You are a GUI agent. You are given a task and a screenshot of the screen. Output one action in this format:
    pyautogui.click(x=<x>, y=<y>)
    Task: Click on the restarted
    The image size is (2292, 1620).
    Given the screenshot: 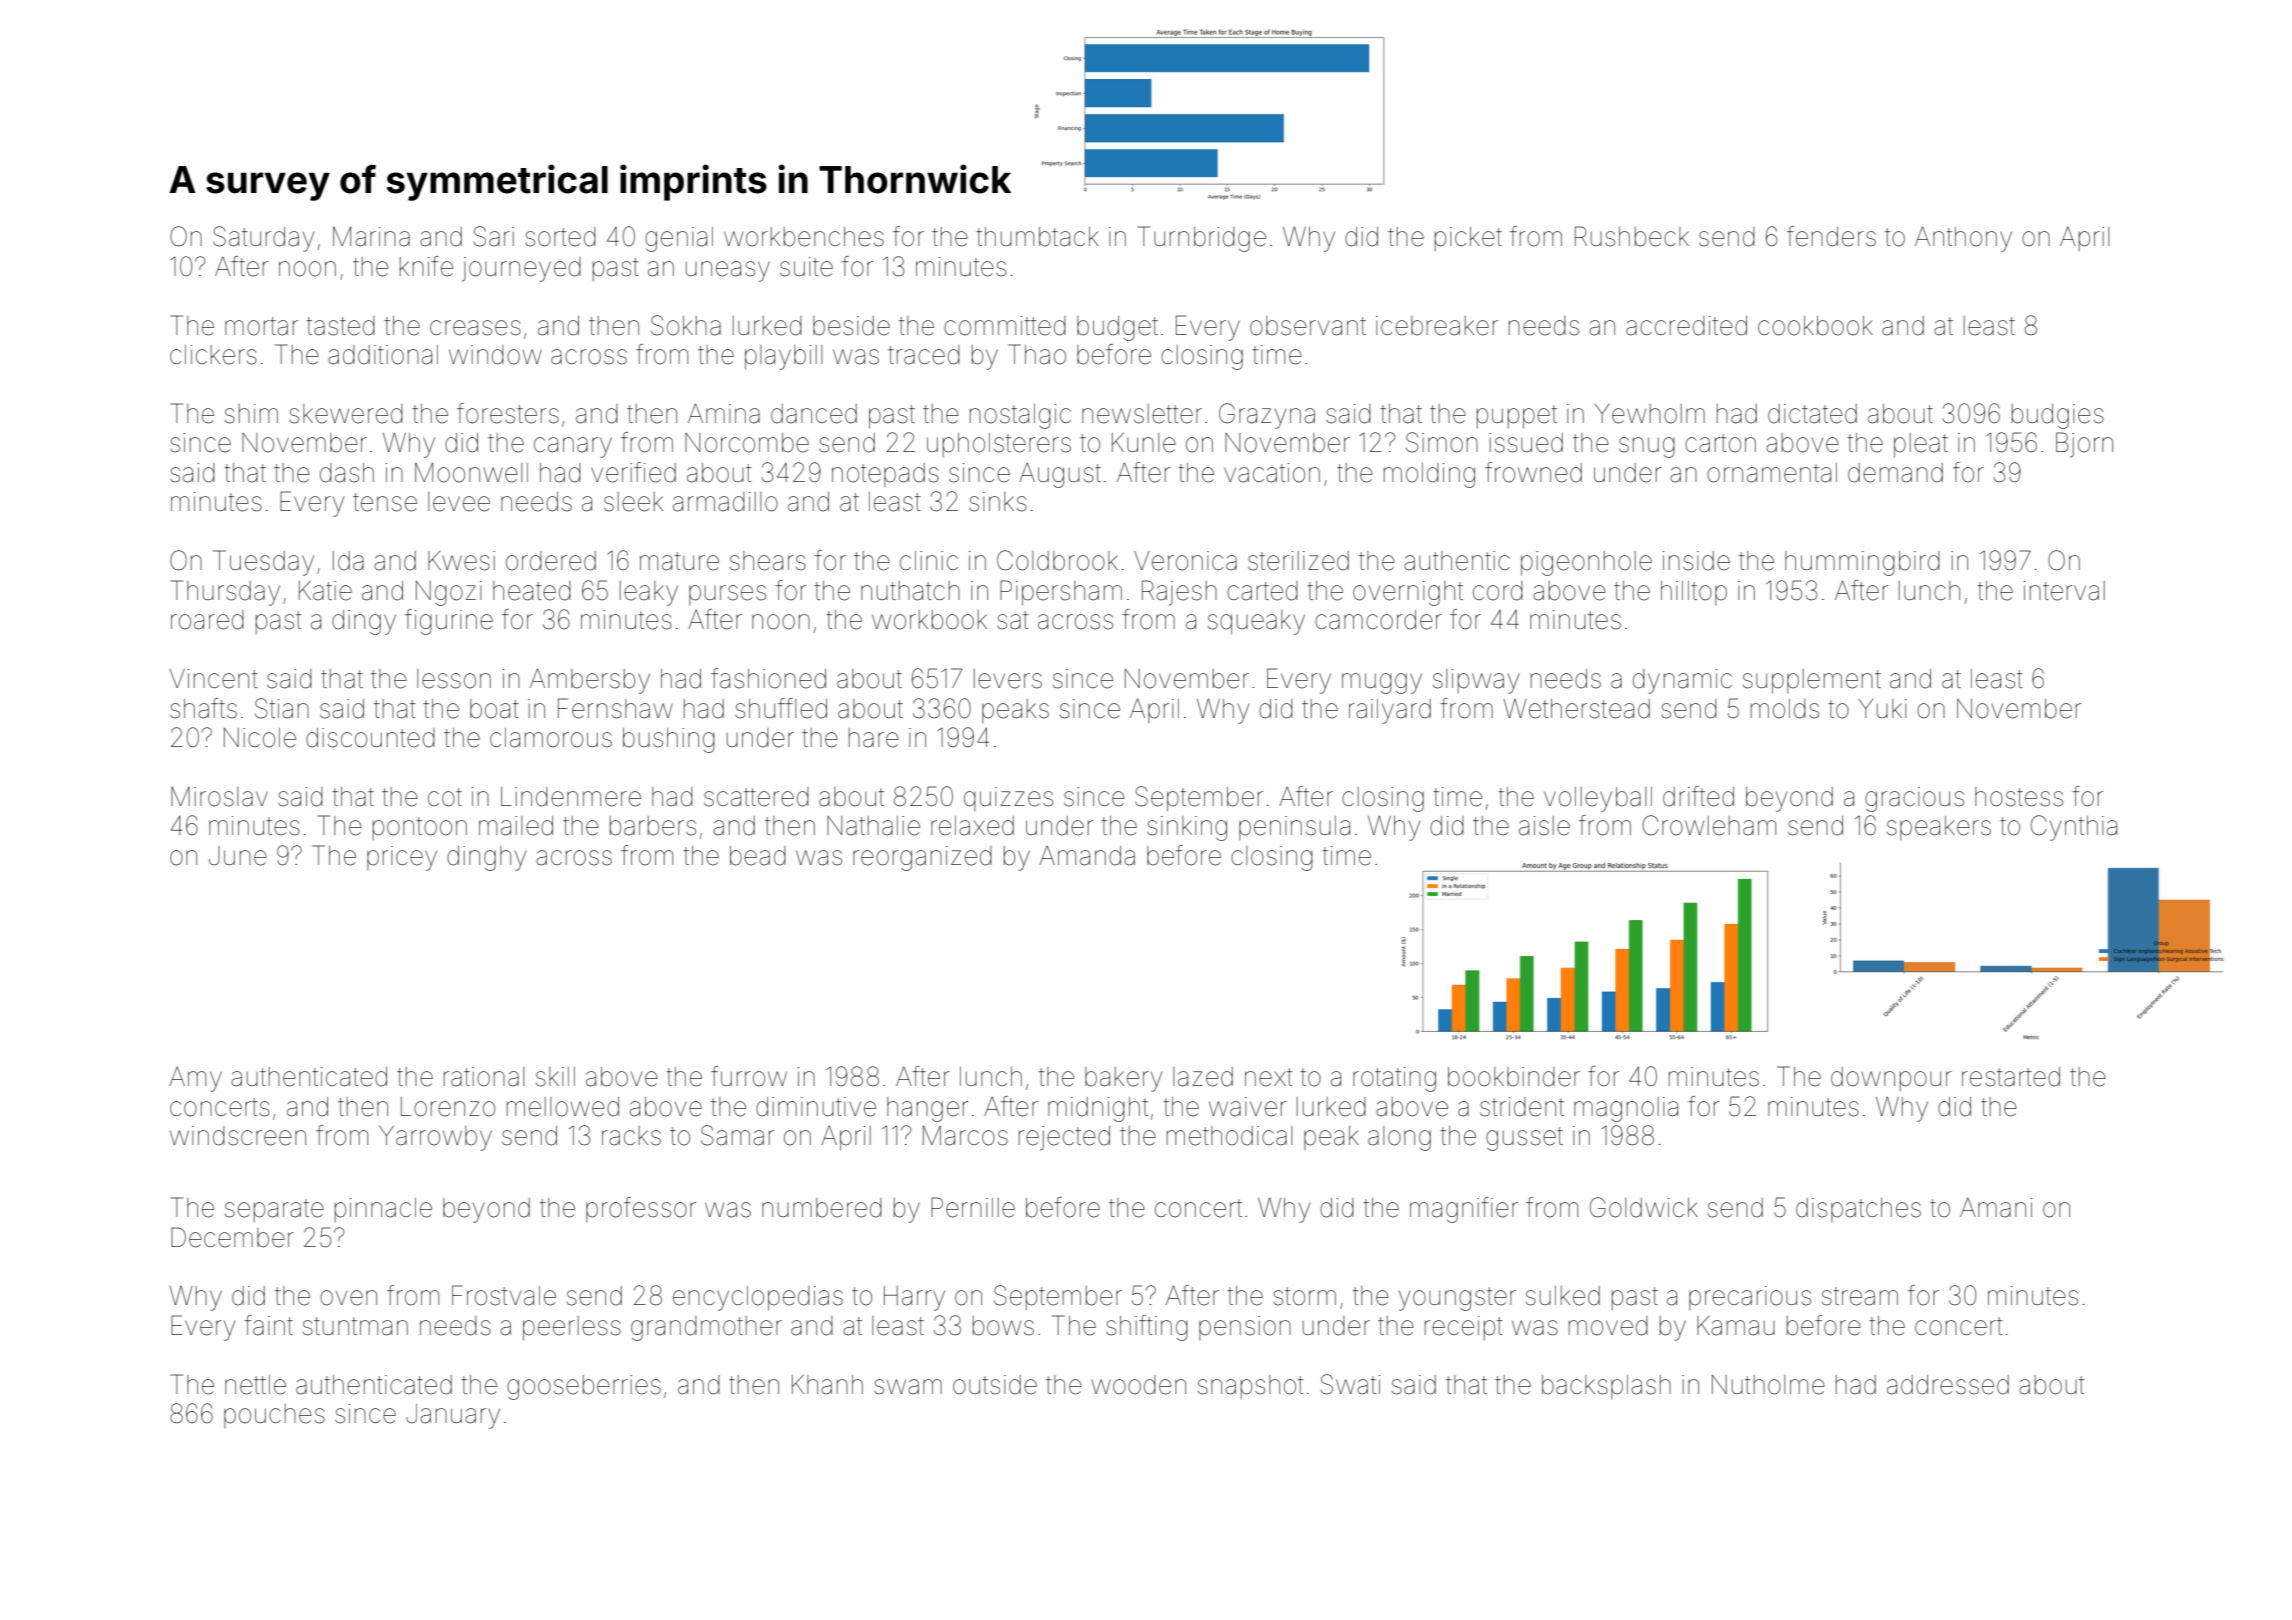 What is the action you would take?
    pyautogui.click(x=2011, y=1077)
